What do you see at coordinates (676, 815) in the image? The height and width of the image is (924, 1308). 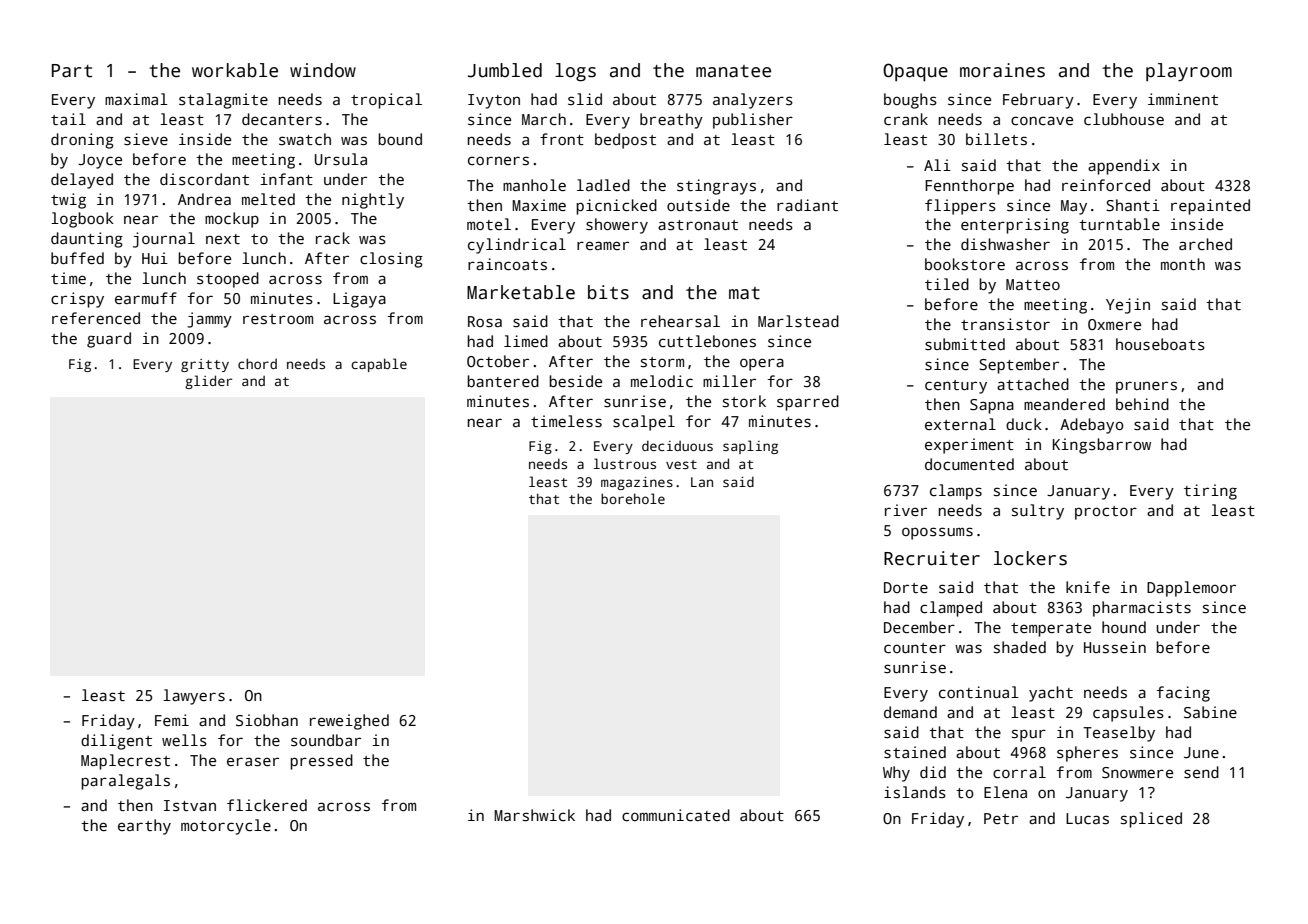 I see `communicated` at bounding box center [676, 815].
